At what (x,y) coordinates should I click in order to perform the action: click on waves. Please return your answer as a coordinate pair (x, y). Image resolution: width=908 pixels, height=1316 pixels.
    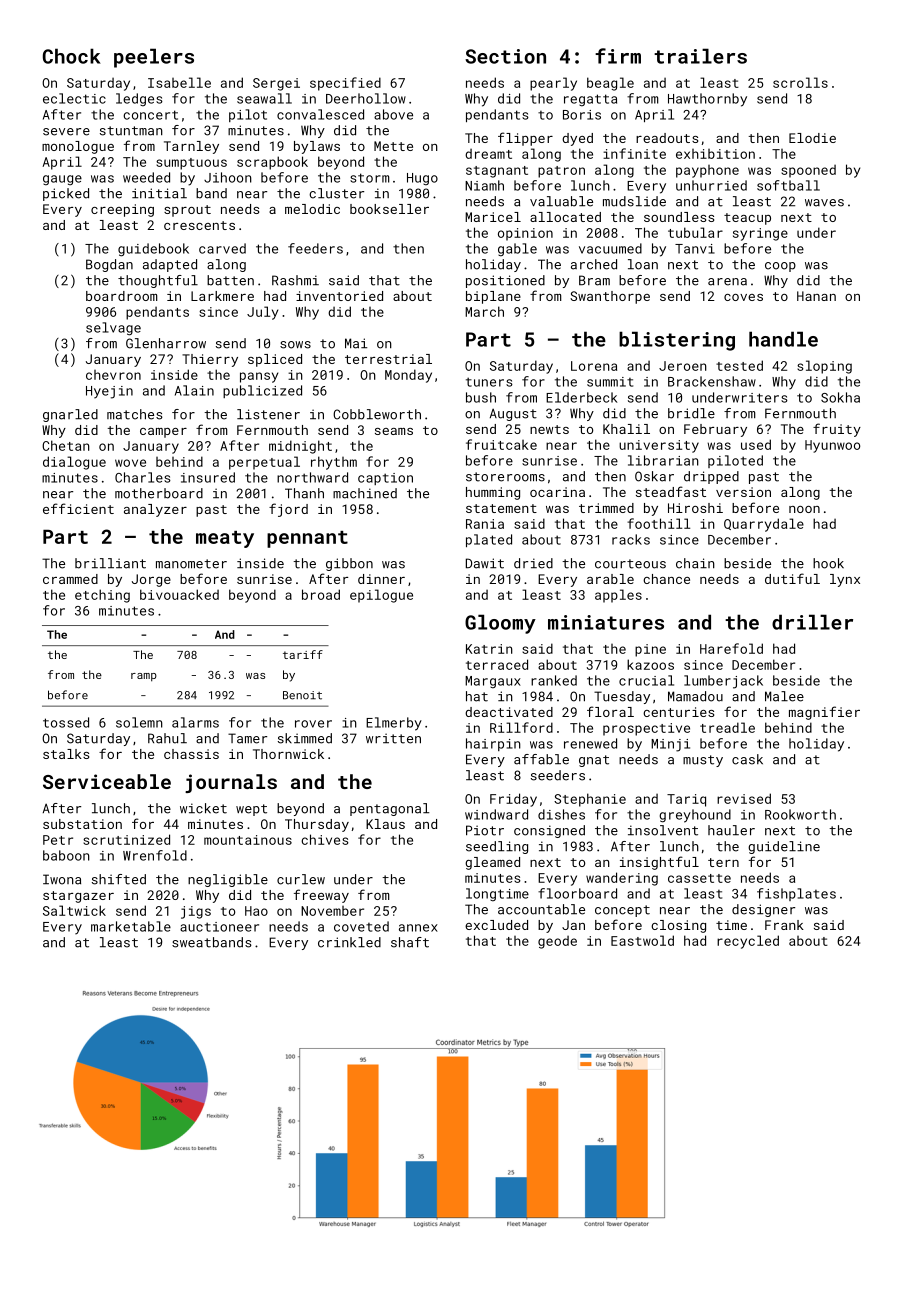
    Looking at the image, I should click on (824, 203).
